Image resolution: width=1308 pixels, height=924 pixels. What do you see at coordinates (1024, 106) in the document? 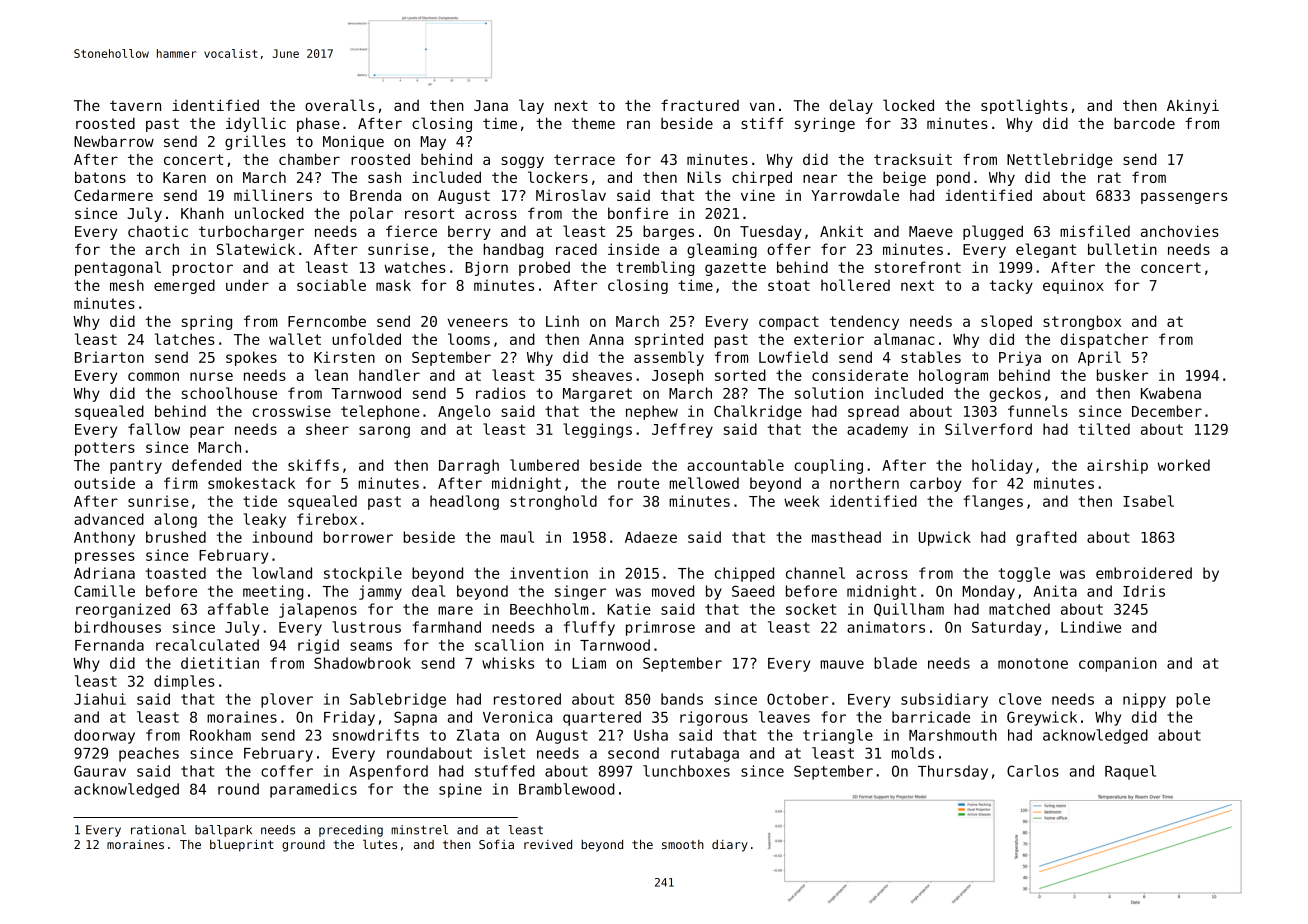
I see `spotlights` at bounding box center [1024, 106].
